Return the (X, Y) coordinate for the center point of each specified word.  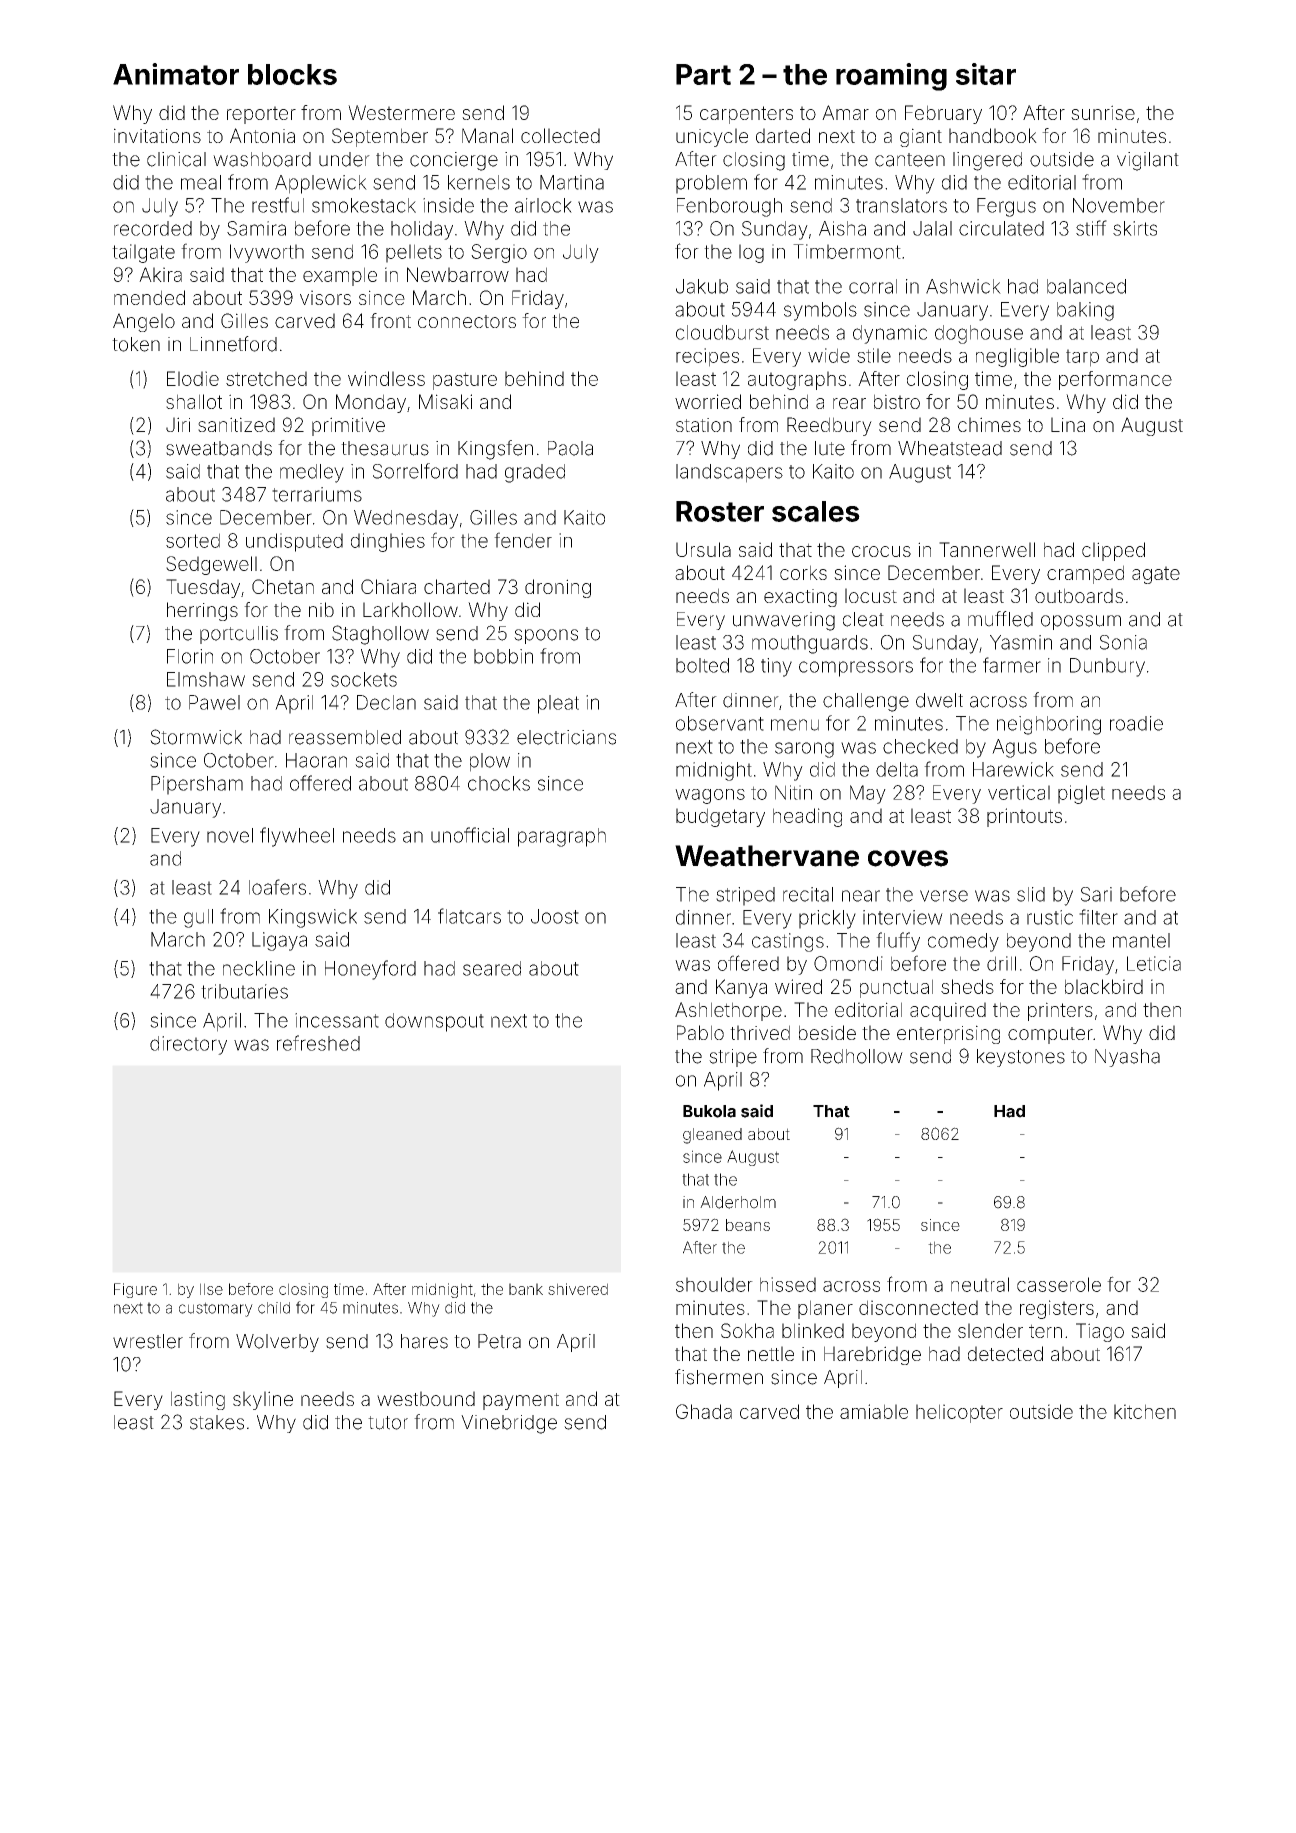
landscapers (729, 473)
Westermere (401, 112)
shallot (194, 401)
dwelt (939, 700)
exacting (800, 598)
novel (230, 835)
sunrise (1103, 112)
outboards (1079, 595)
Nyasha (1127, 1058)
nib (321, 609)
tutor (388, 1423)
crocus (881, 551)
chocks (499, 783)
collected (560, 135)
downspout (434, 1022)
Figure (135, 1290)
